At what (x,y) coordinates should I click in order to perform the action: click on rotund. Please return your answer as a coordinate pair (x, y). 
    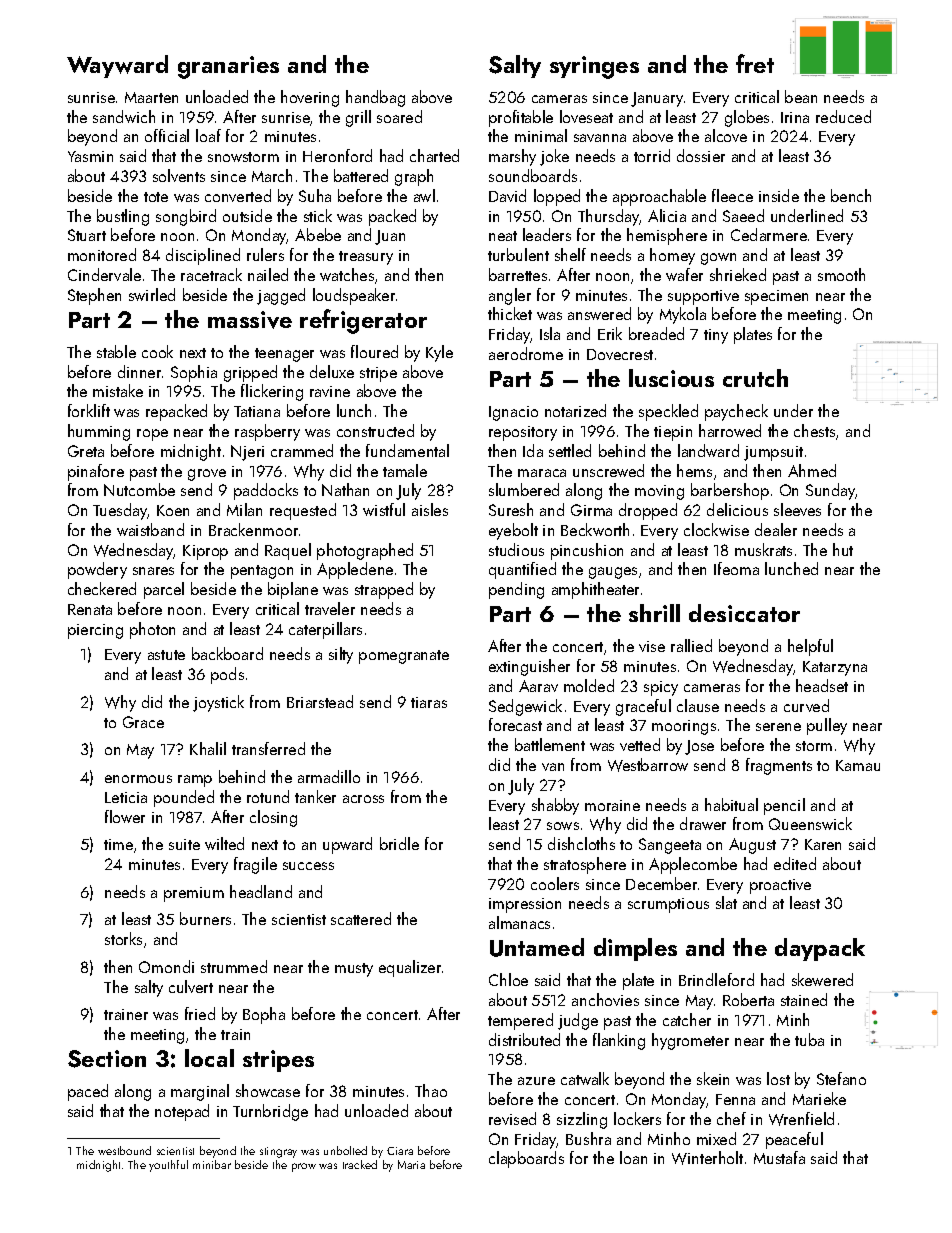
    Looking at the image, I should click on (268, 796).
